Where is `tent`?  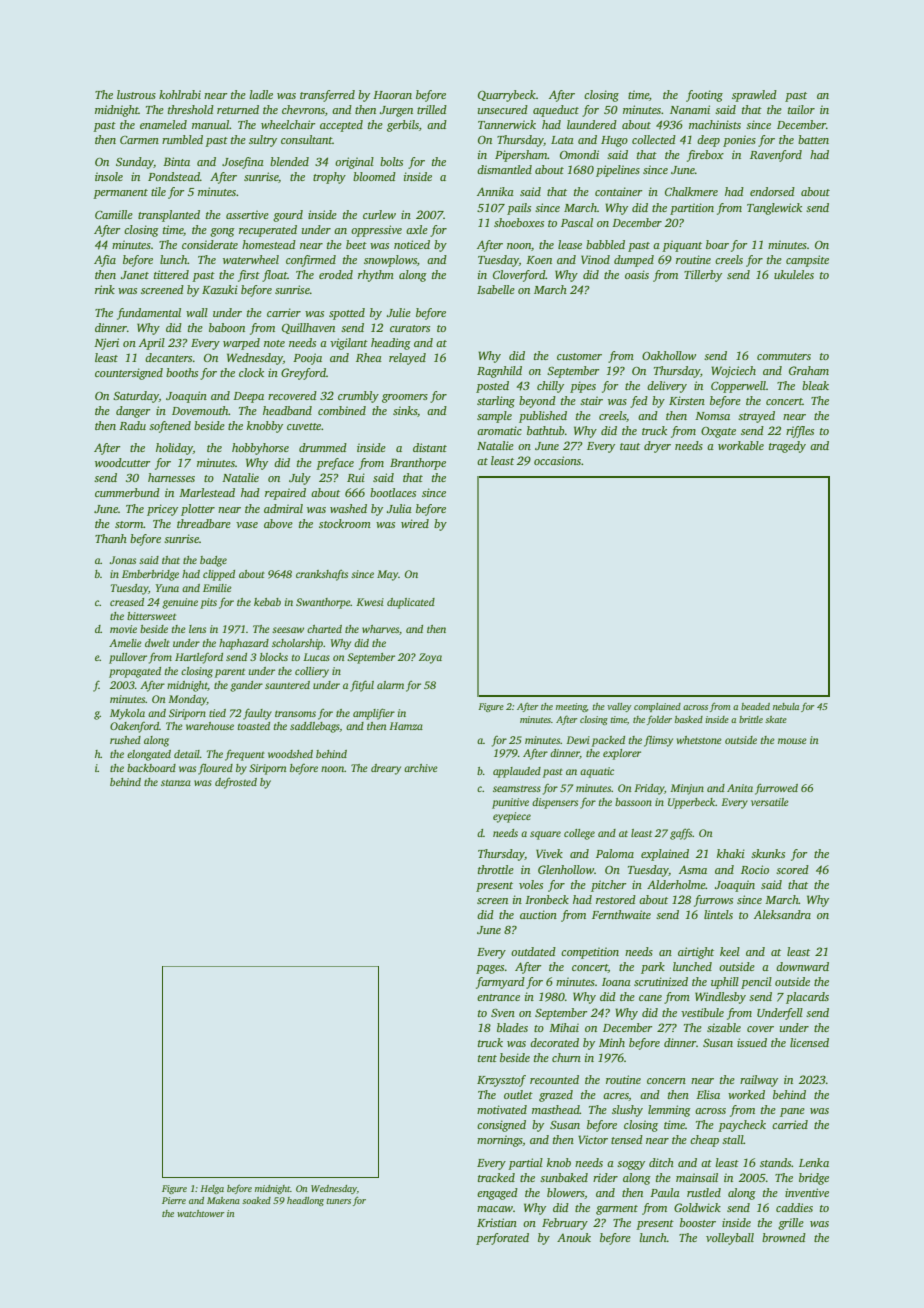 tent is located at coordinates (487, 1058).
